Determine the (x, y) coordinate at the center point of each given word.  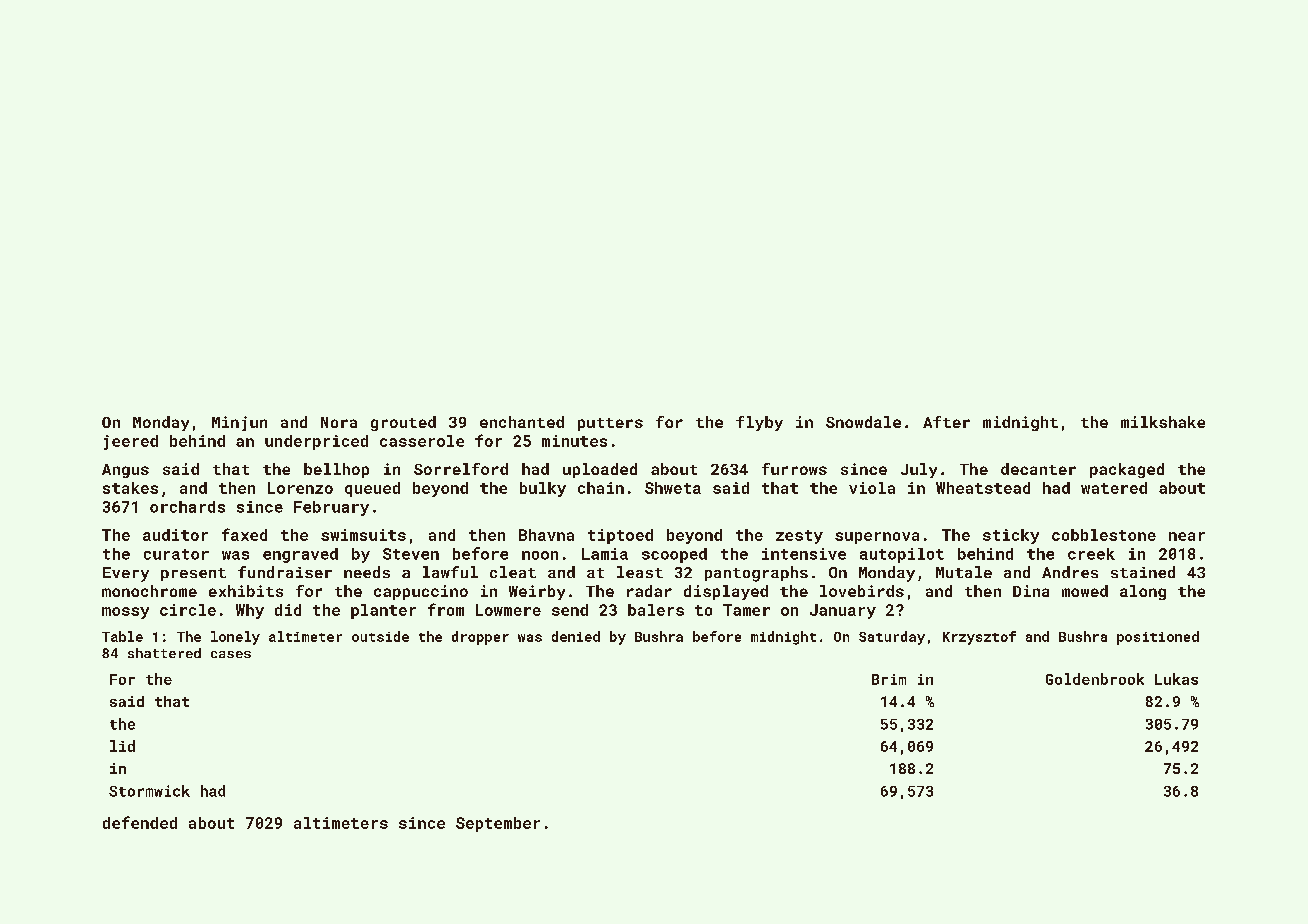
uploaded (600, 470)
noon (540, 555)
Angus (125, 471)
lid (122, 746)
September (498, 824)
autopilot (902, 555)
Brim (889, 679)
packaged (1127, 470)
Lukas (1176, 679)
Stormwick (149, 791)
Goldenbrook (1095, 679)
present (193, 574)
